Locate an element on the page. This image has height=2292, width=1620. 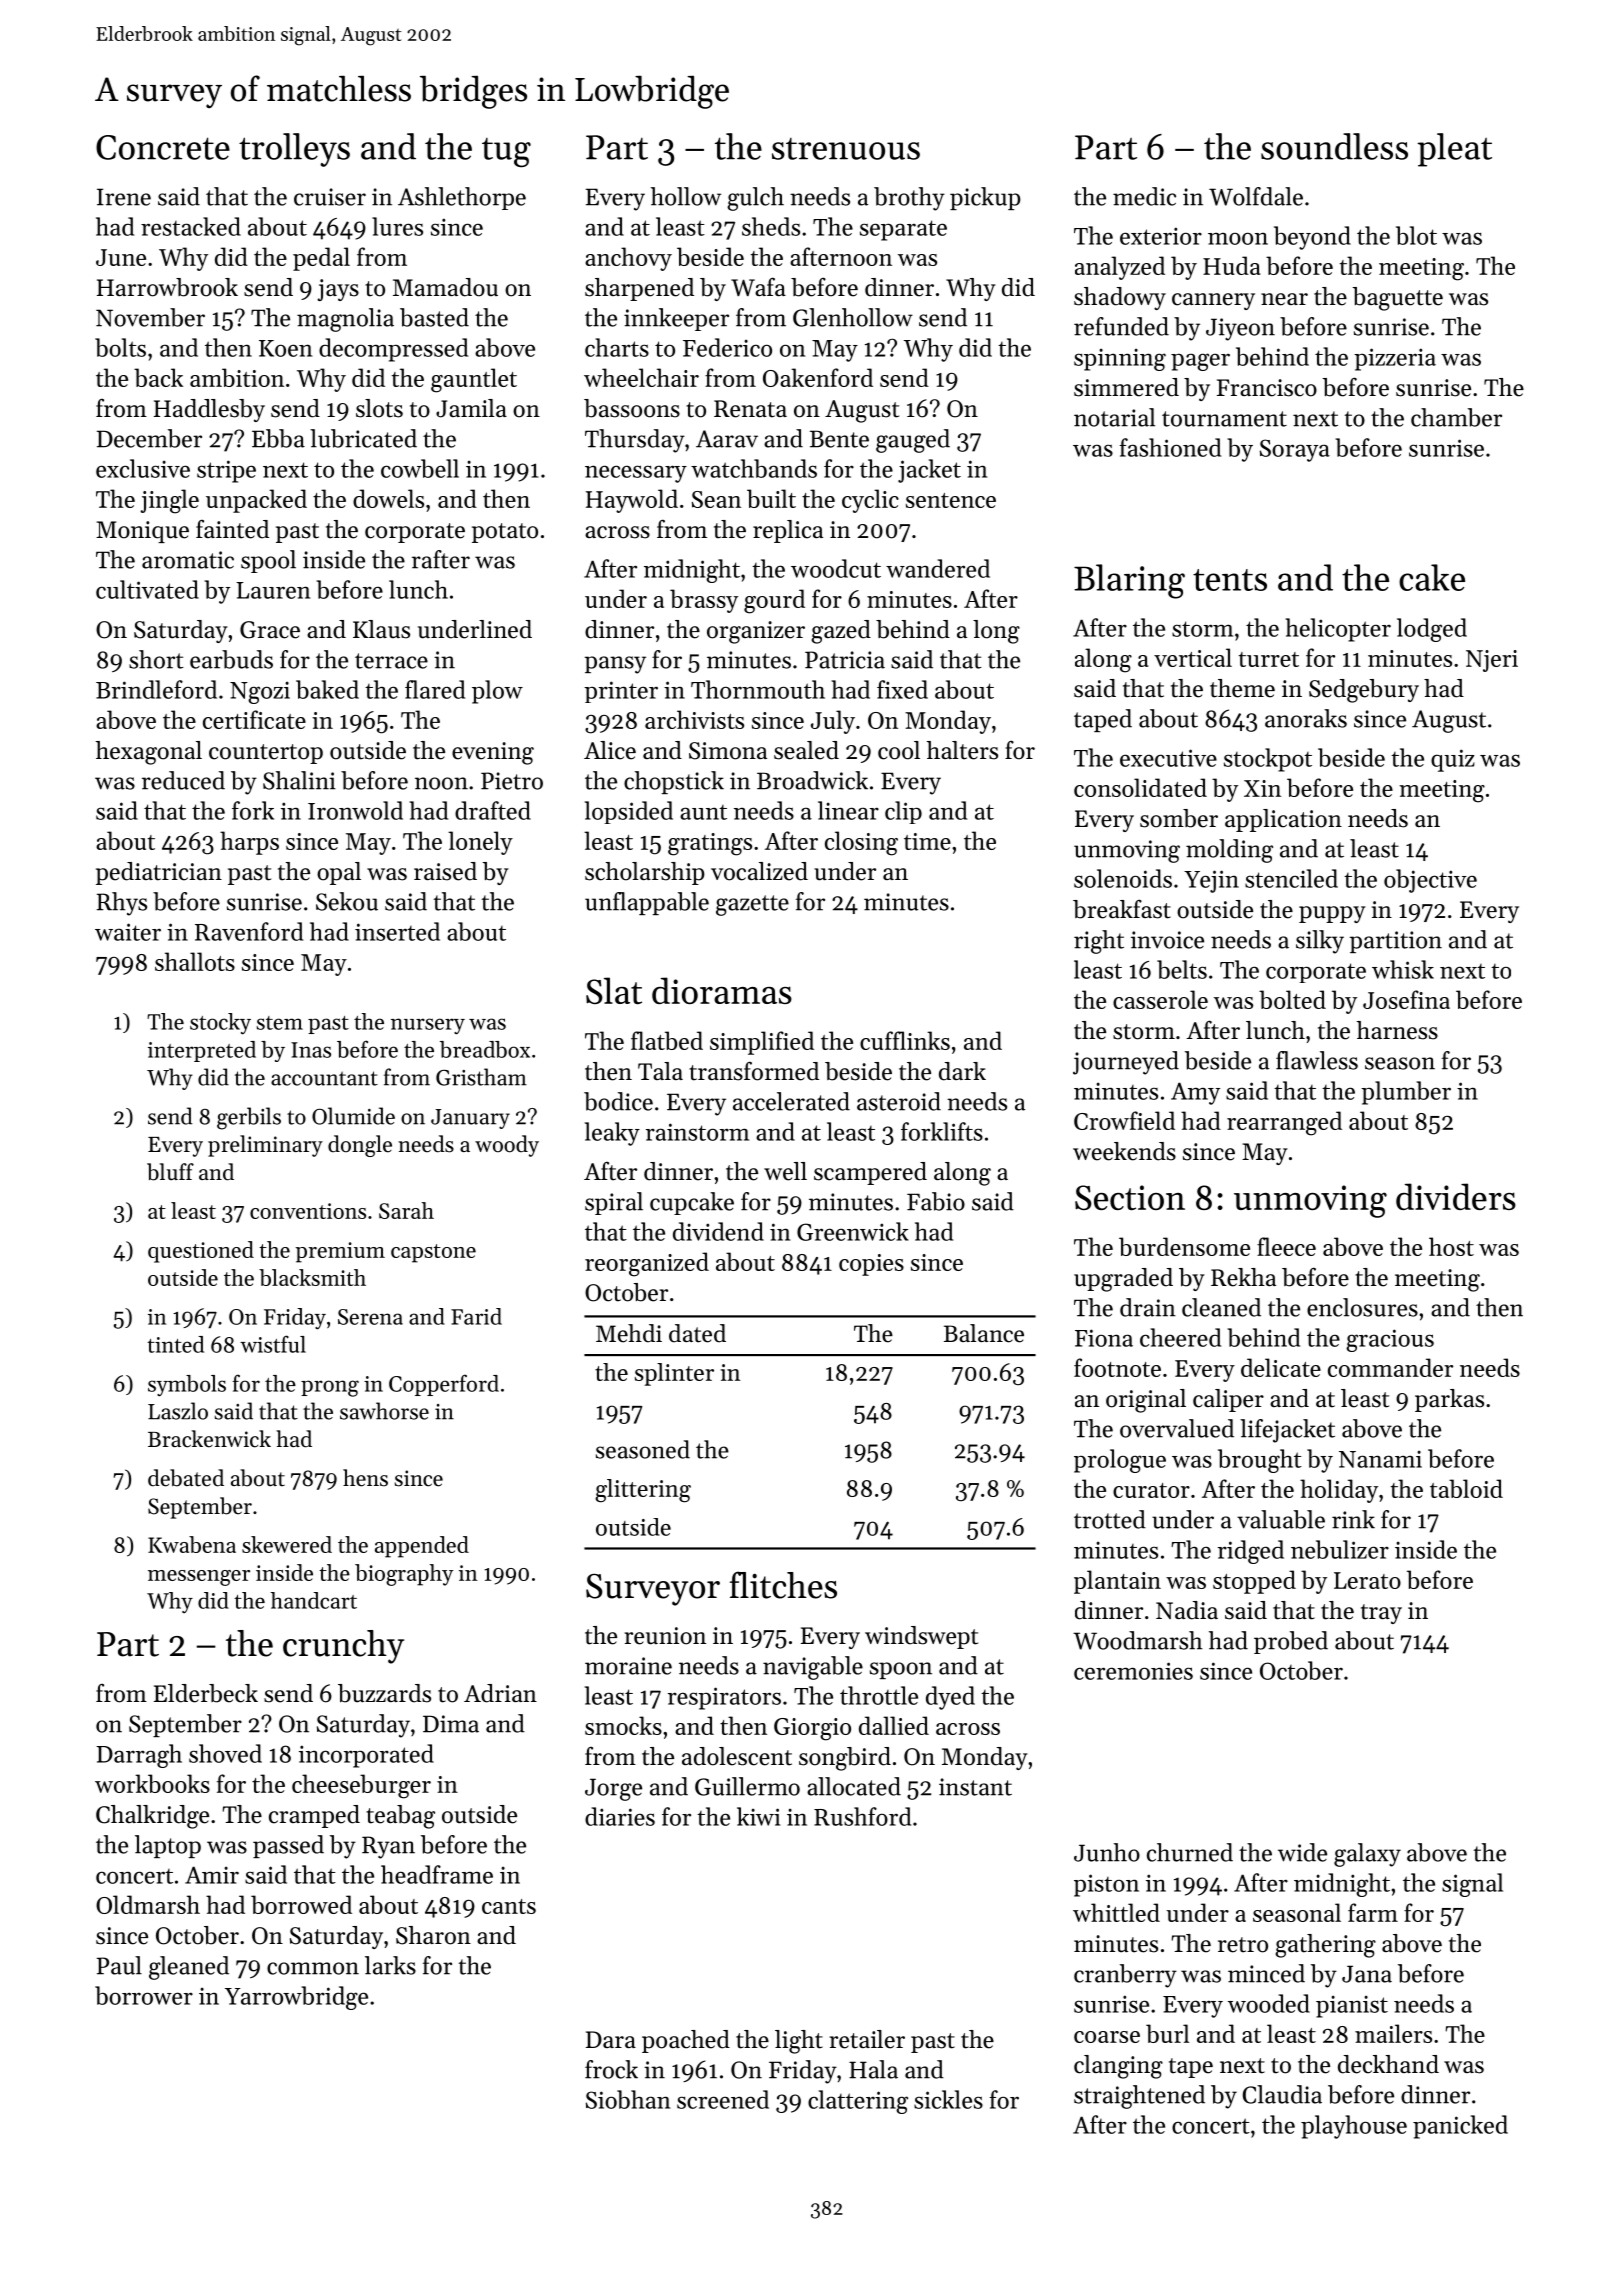
baguette is located at coordinates (1398, 299).
